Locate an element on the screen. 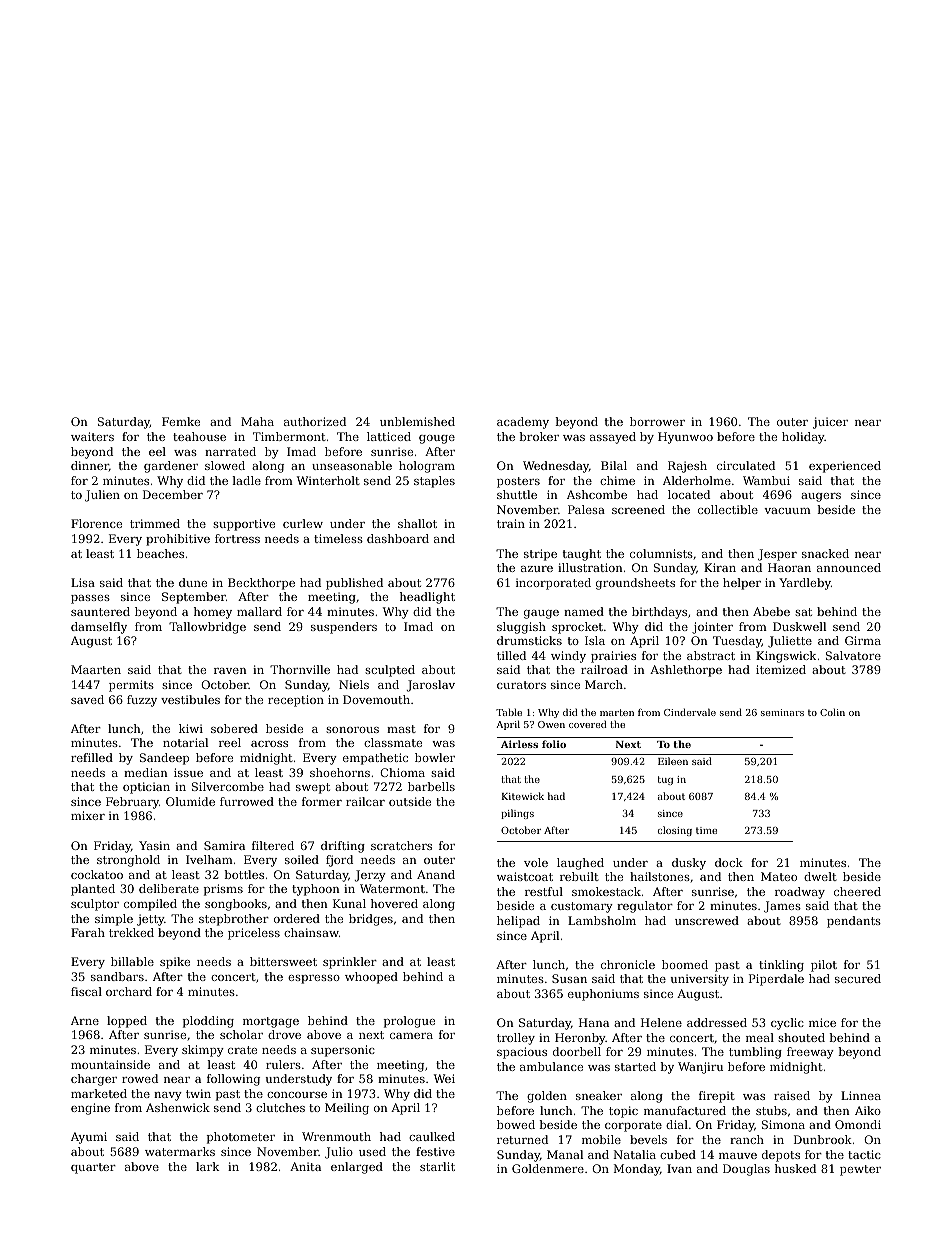 The image size is (952, 1233). tinkling is located at coordinates (781, 966).
